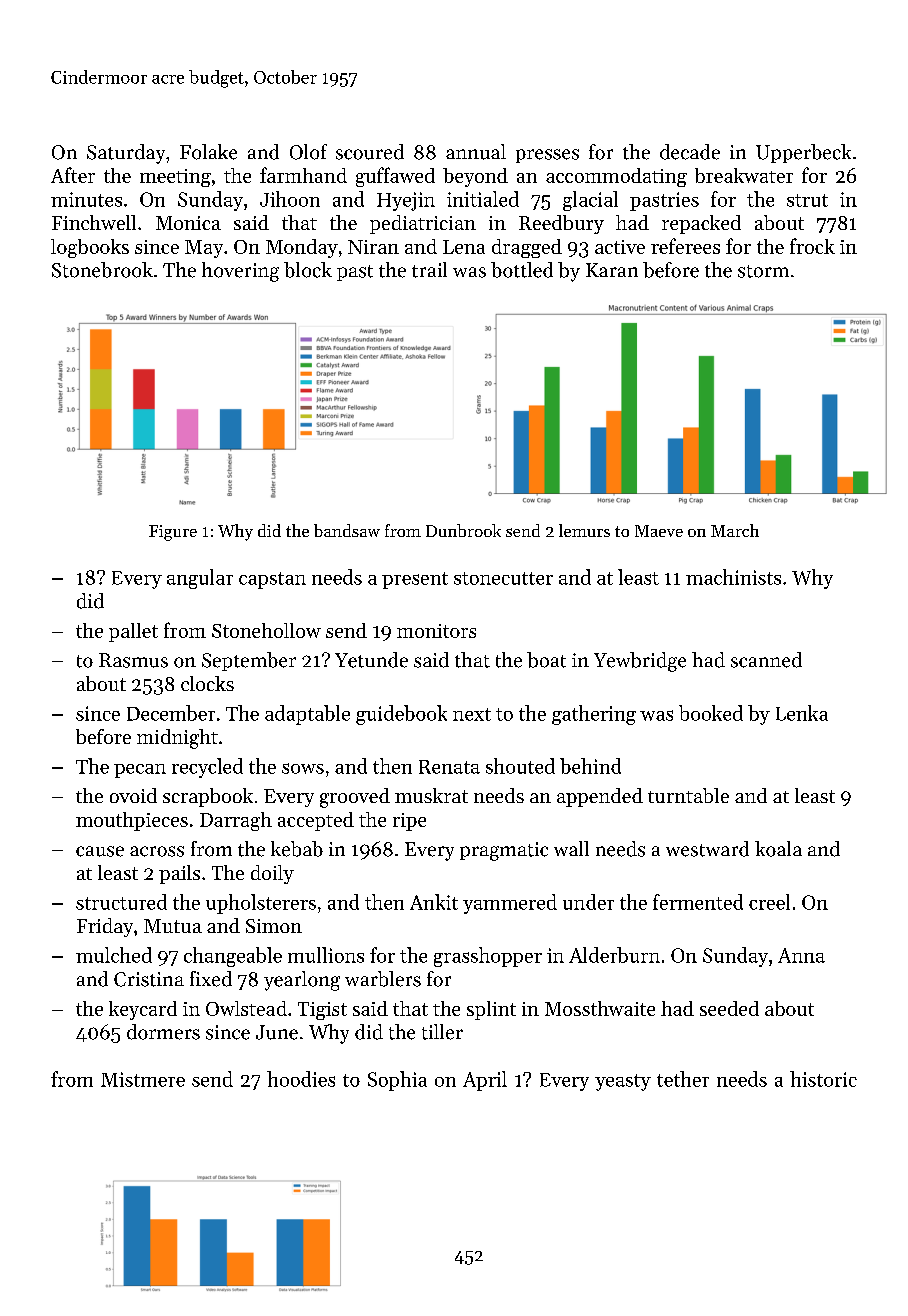  Describe the element at coordinates (301, 1079) in the screenshot. I see `hoodies` at that location.
